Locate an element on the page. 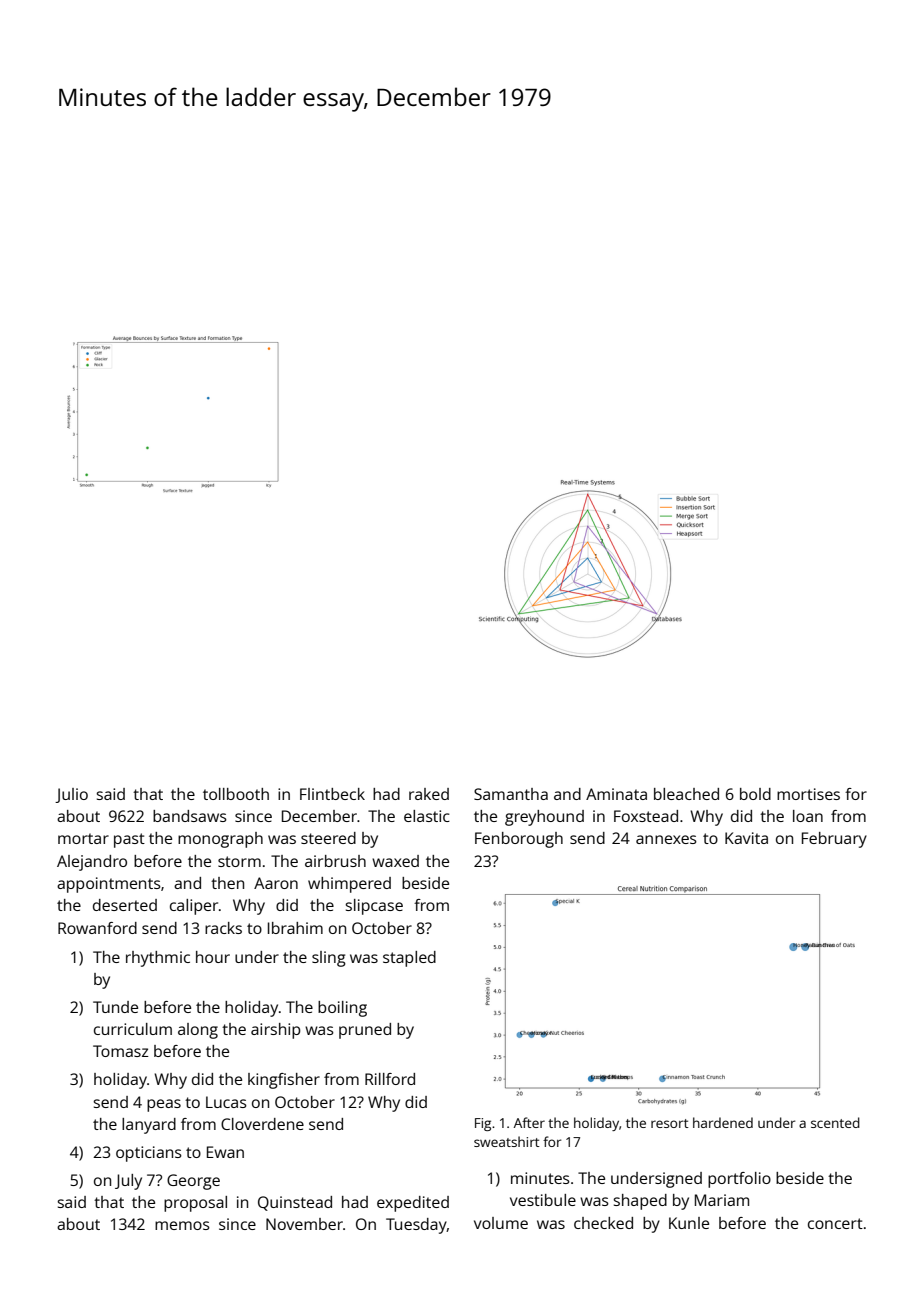 This page has height=1308, width=924. bold is located at coordinates (755, 794).
